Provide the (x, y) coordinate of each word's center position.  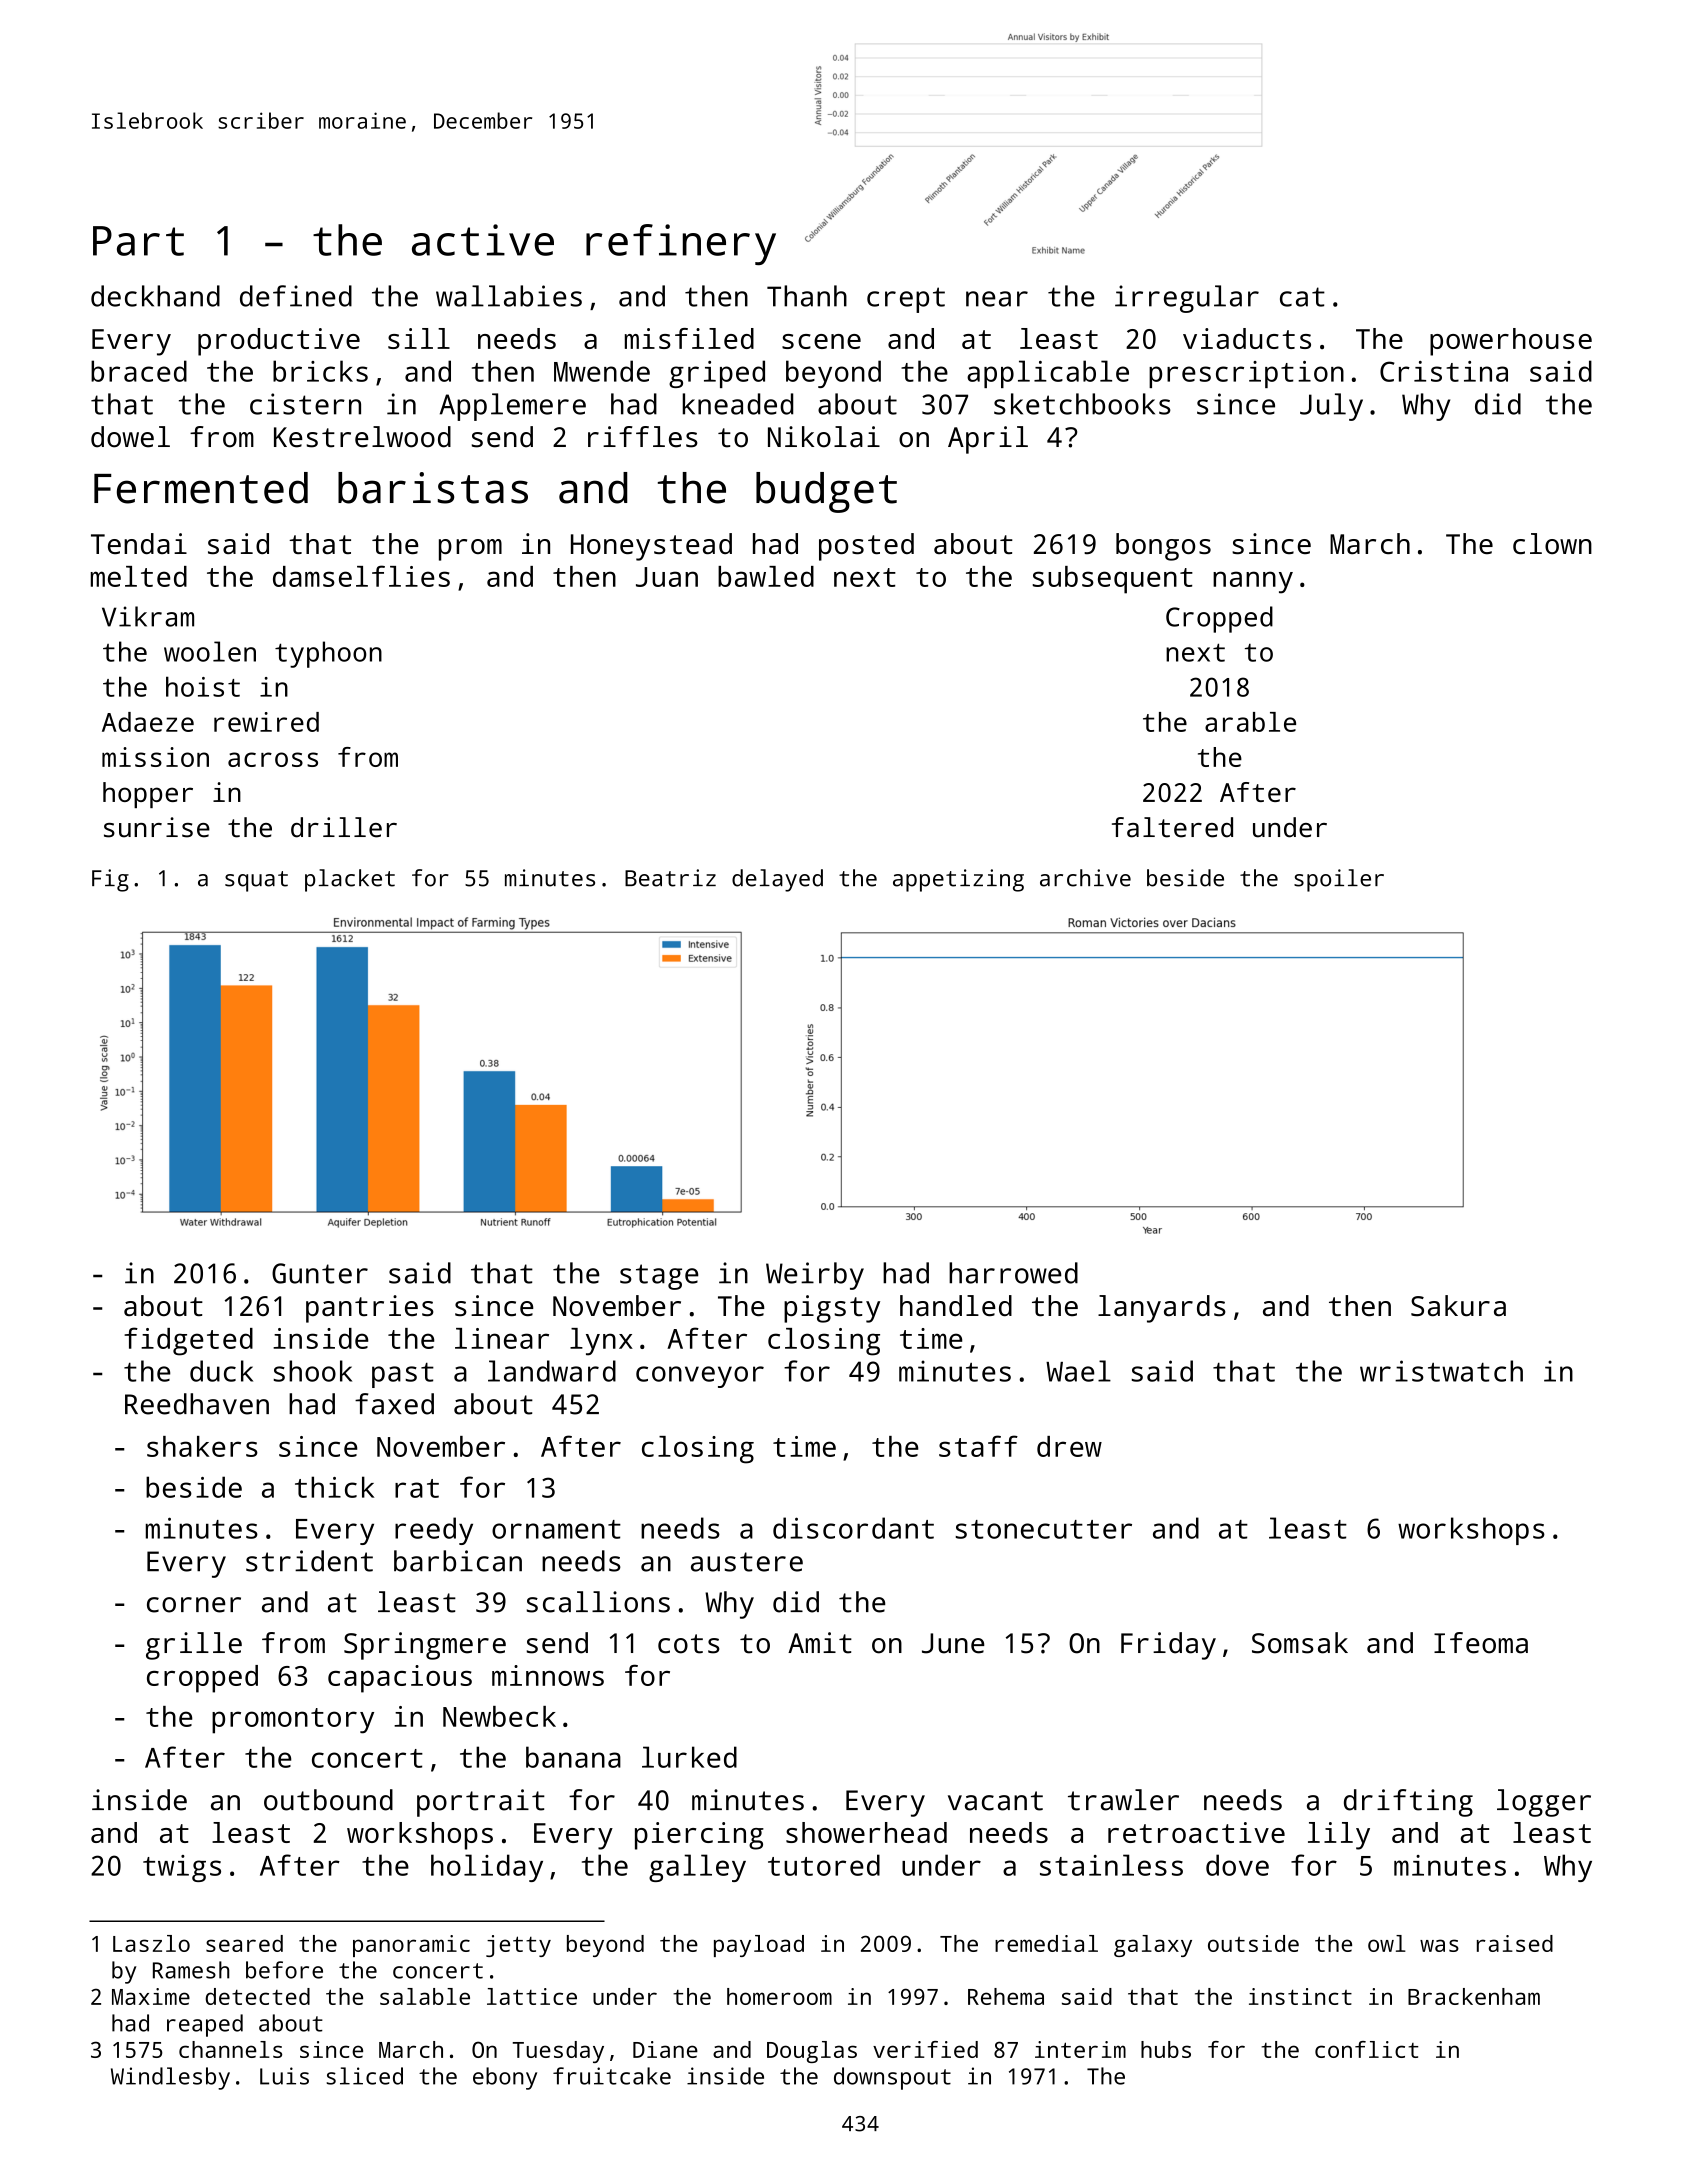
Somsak (1300, 1643)
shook (313, 1371)
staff (978, 1446)
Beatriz (670, 878)
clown (1552, 543)
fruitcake (612, 2076)
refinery (681, 244)
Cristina (1444, 371)
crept (906, 300)
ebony (505, 2078)
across (273, 759)
